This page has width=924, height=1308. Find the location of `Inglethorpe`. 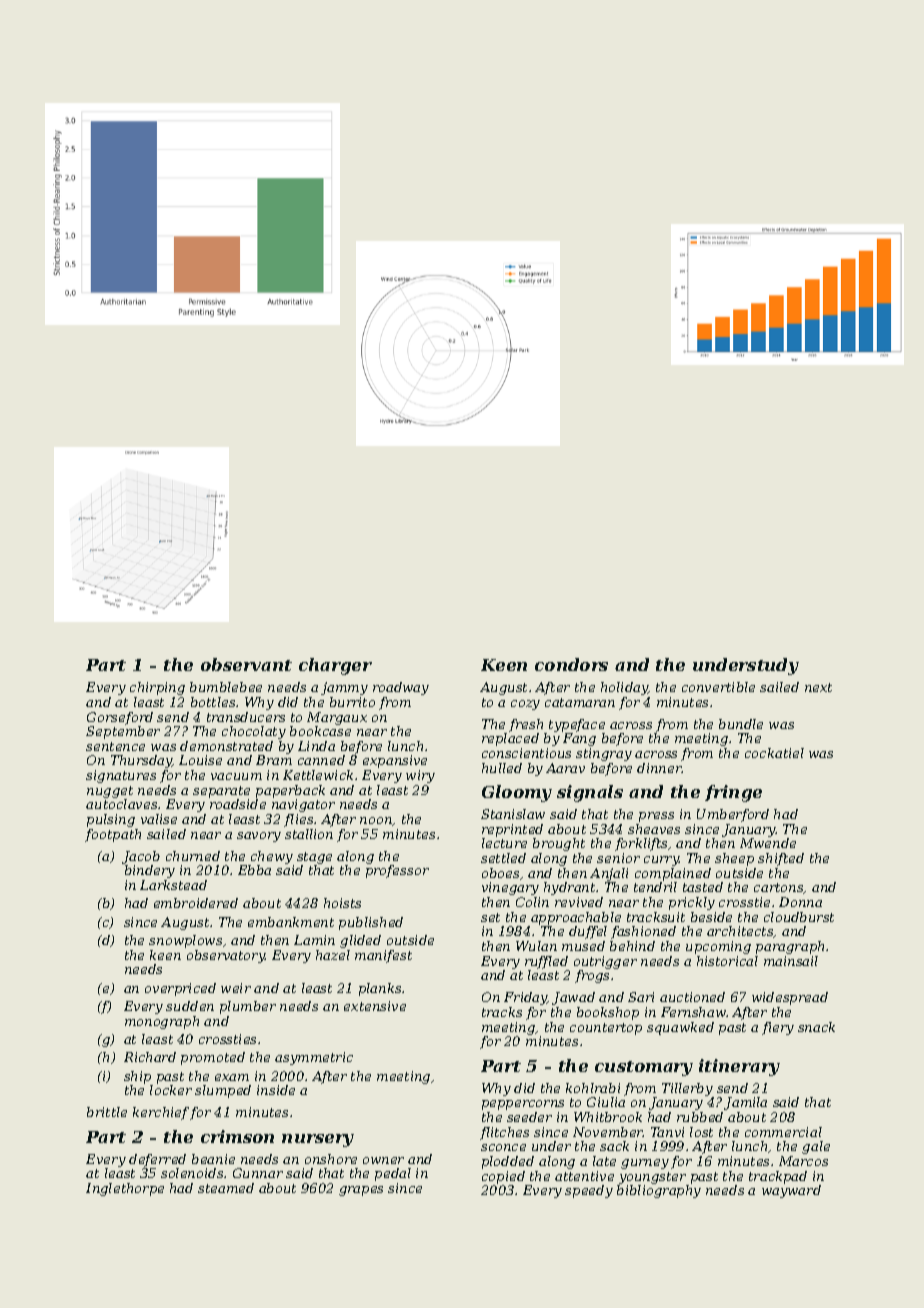

Inglethorpe is located at coordinates (125, 1189).
